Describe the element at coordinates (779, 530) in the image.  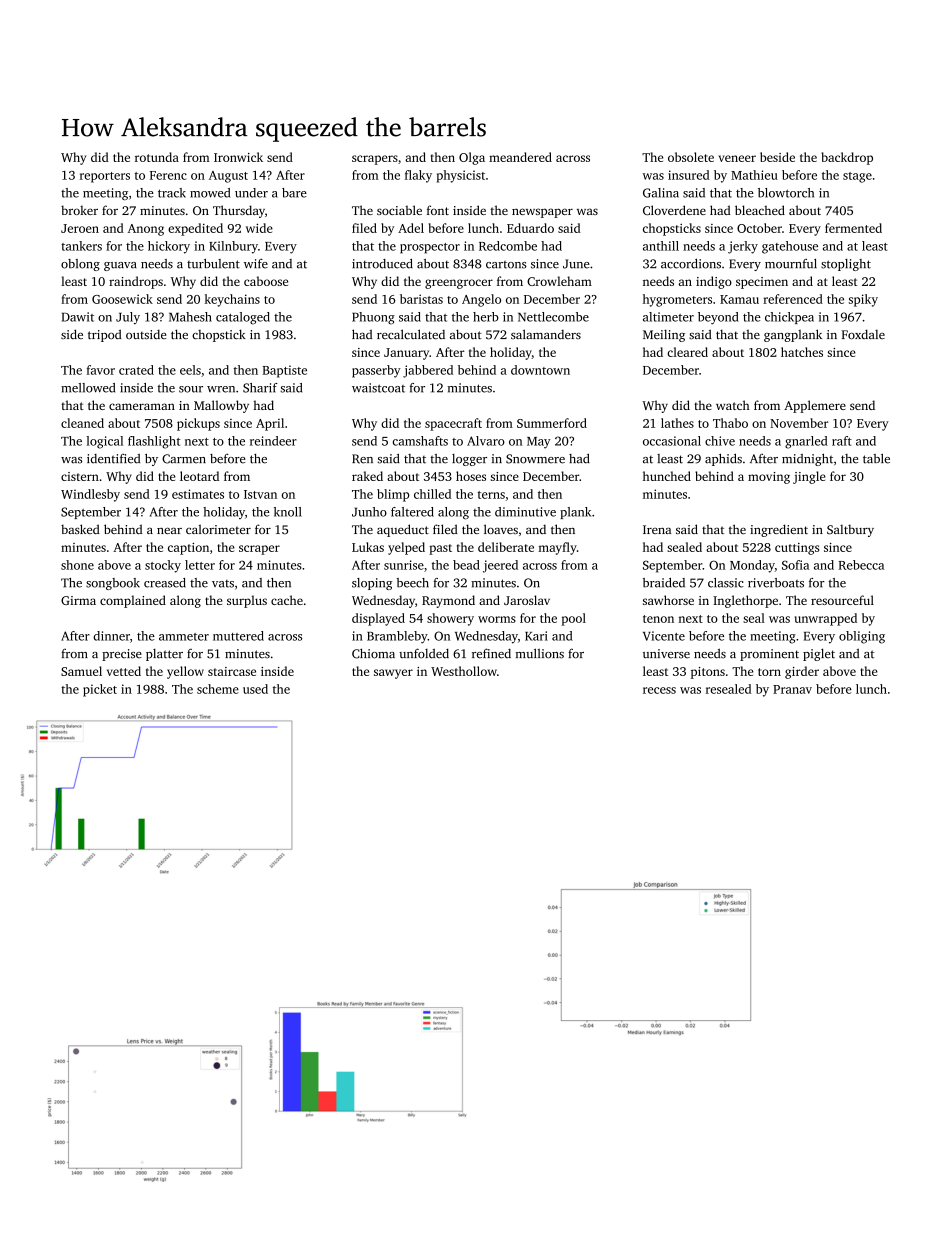
I see `ingredient` at that location.
